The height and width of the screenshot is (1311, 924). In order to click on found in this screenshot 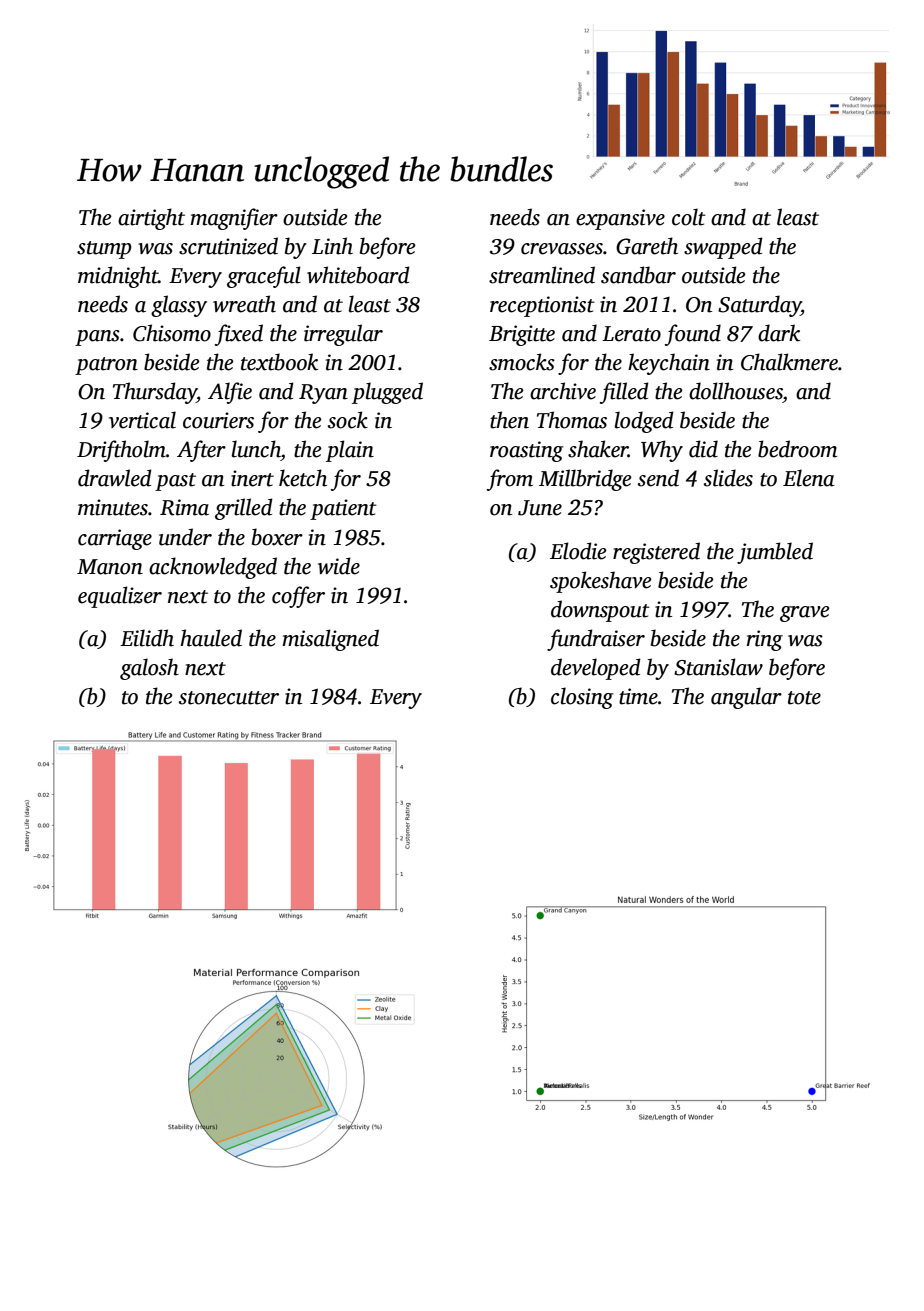, I will do `click(693, 335)`.
